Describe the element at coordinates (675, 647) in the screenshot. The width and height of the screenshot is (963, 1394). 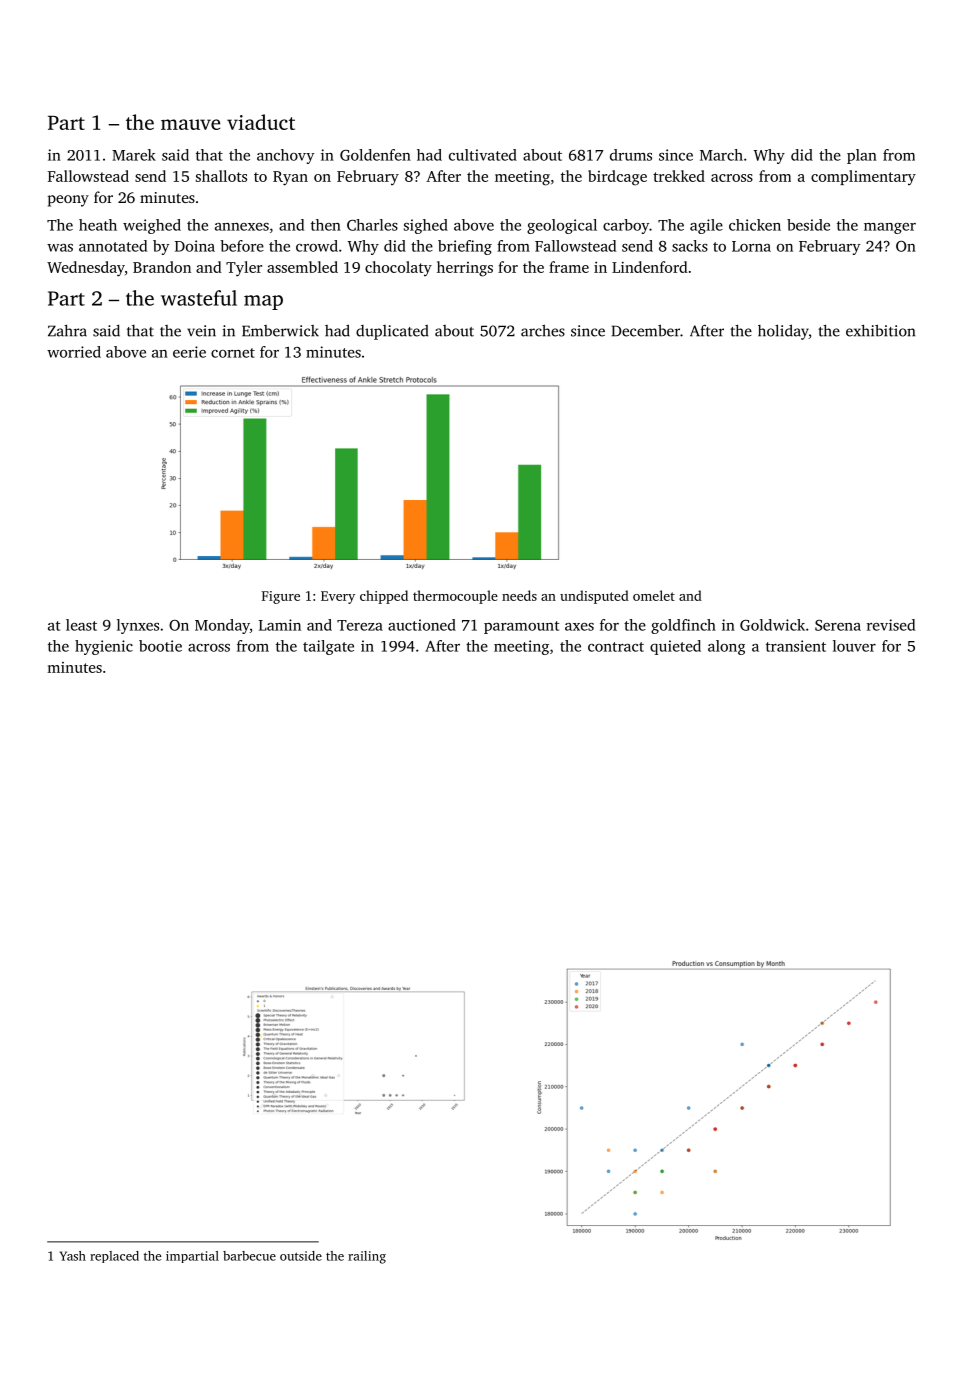
I see `quieted` at that location.
